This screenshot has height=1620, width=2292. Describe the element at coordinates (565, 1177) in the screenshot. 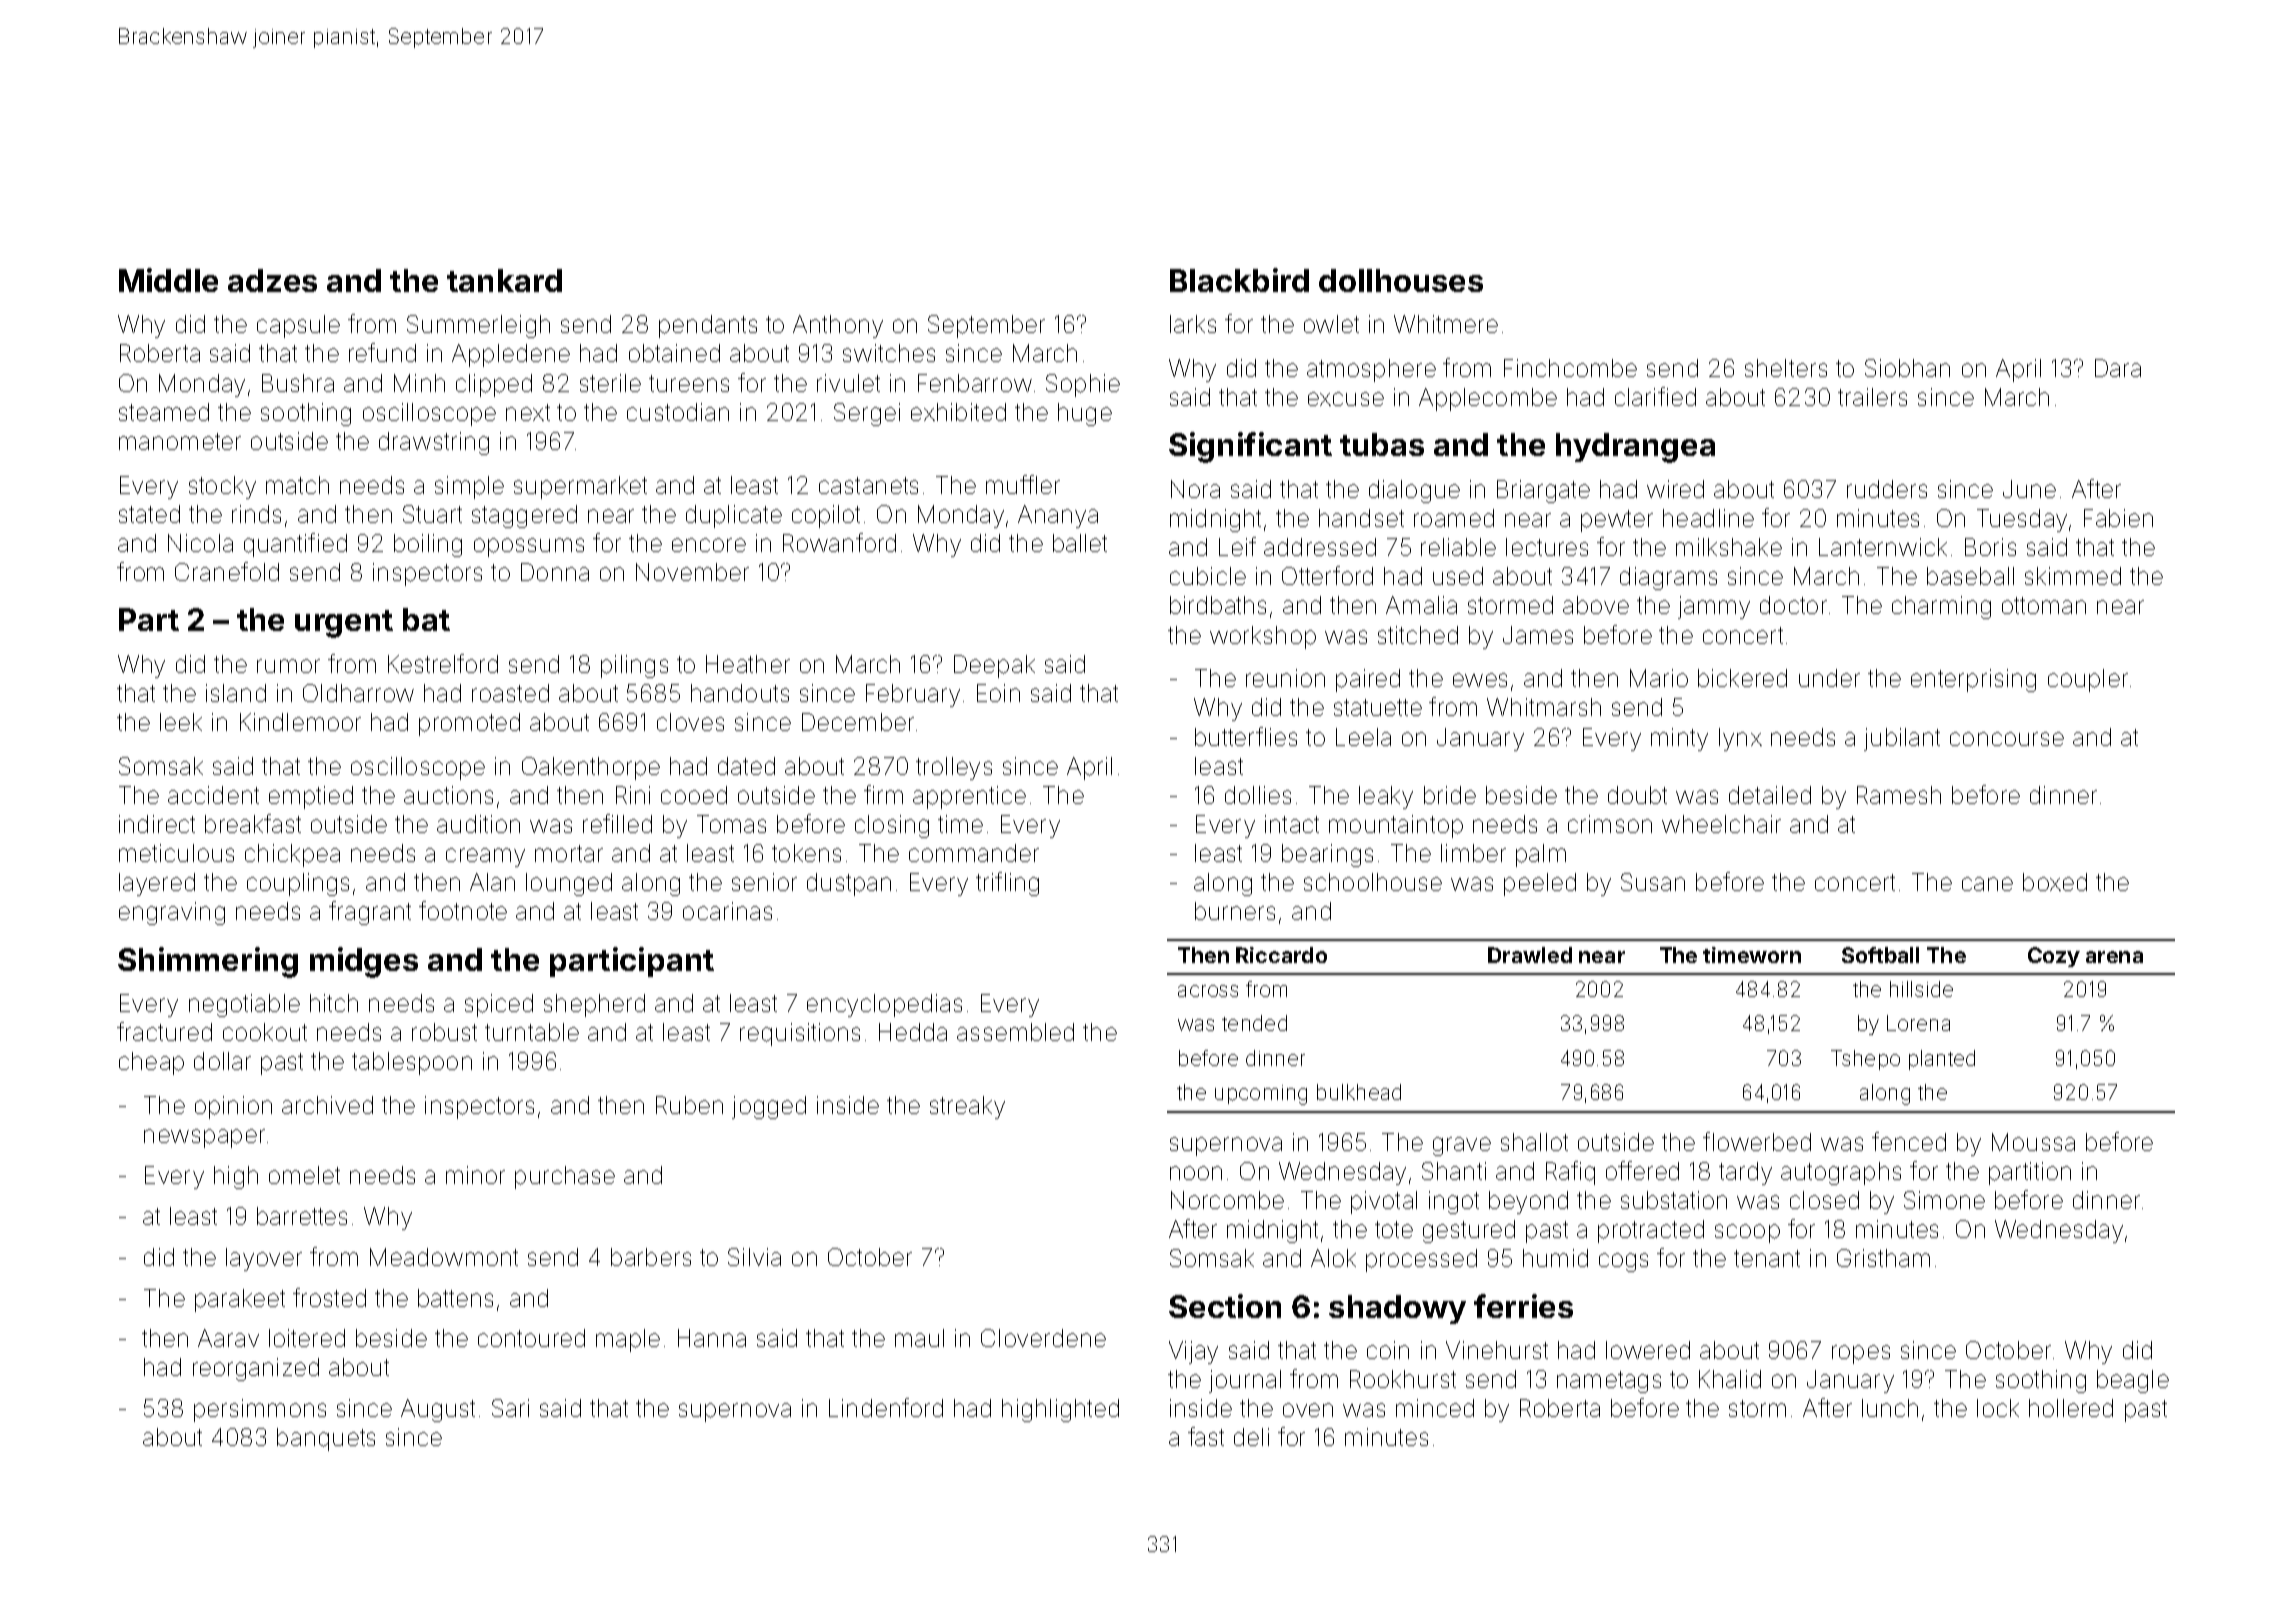

I see `purchase` at that location.
